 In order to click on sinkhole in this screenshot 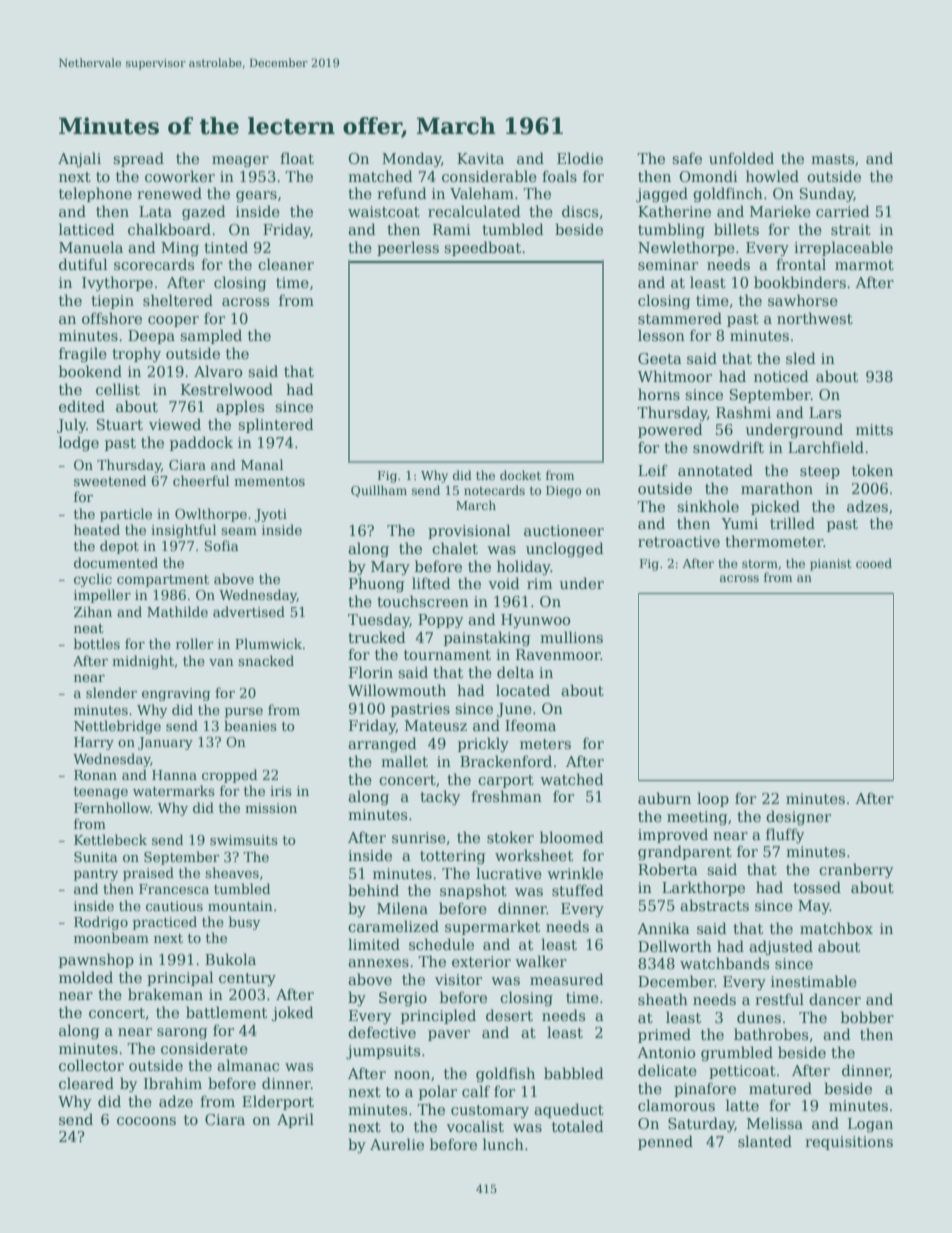, I will do `click(708, 506)`.
